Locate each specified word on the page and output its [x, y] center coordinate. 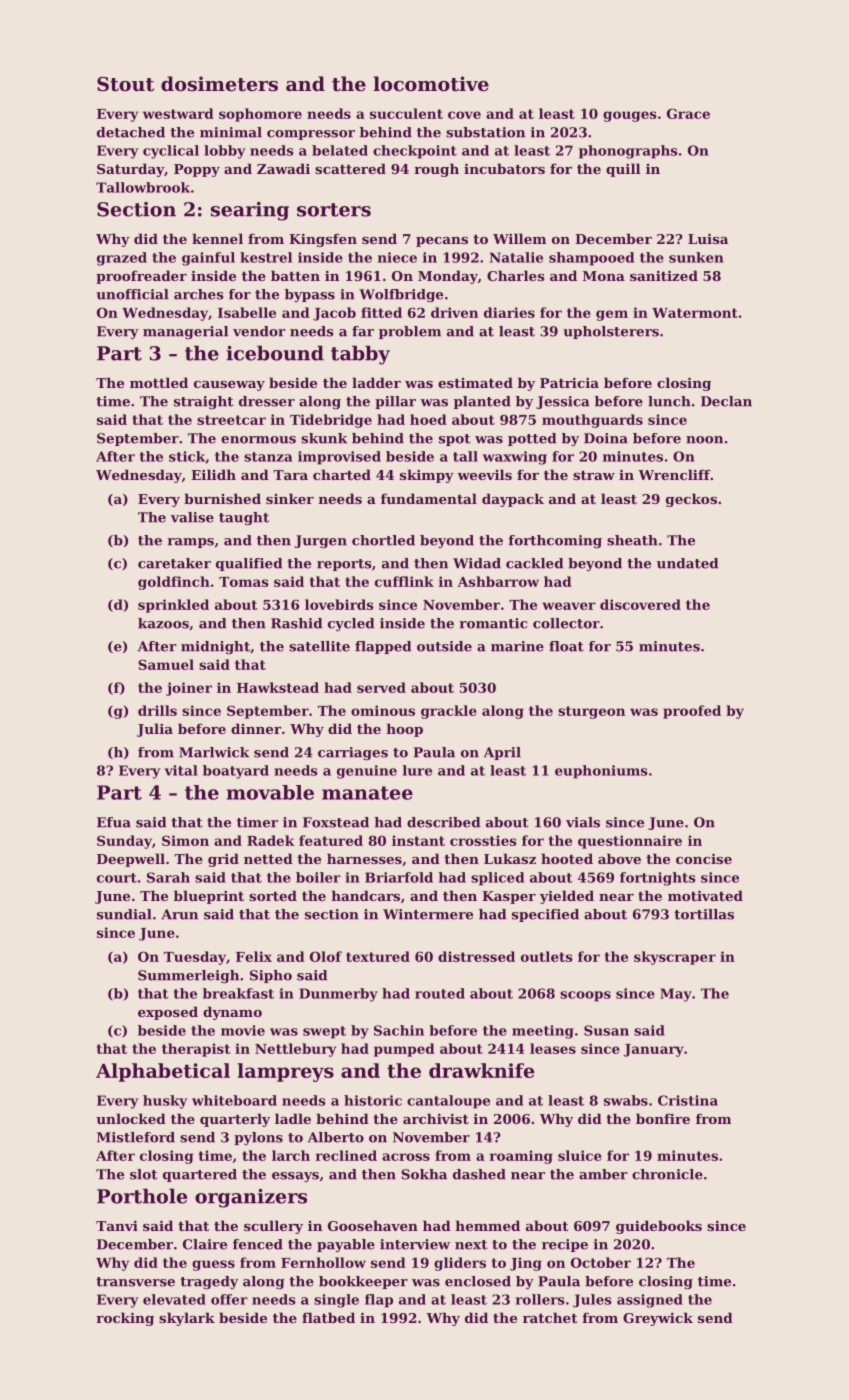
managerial [185, 332]
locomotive [431, 84]
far [363, 331]
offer [229, 1299]
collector [566, 623]
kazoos [163, 623]
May [676, 995]
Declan [726, 401]
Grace [688, 113]
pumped [404, 1050]
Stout [125, 84]
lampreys [285, 1072]
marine [517, 646]
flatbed [328, 1317]
